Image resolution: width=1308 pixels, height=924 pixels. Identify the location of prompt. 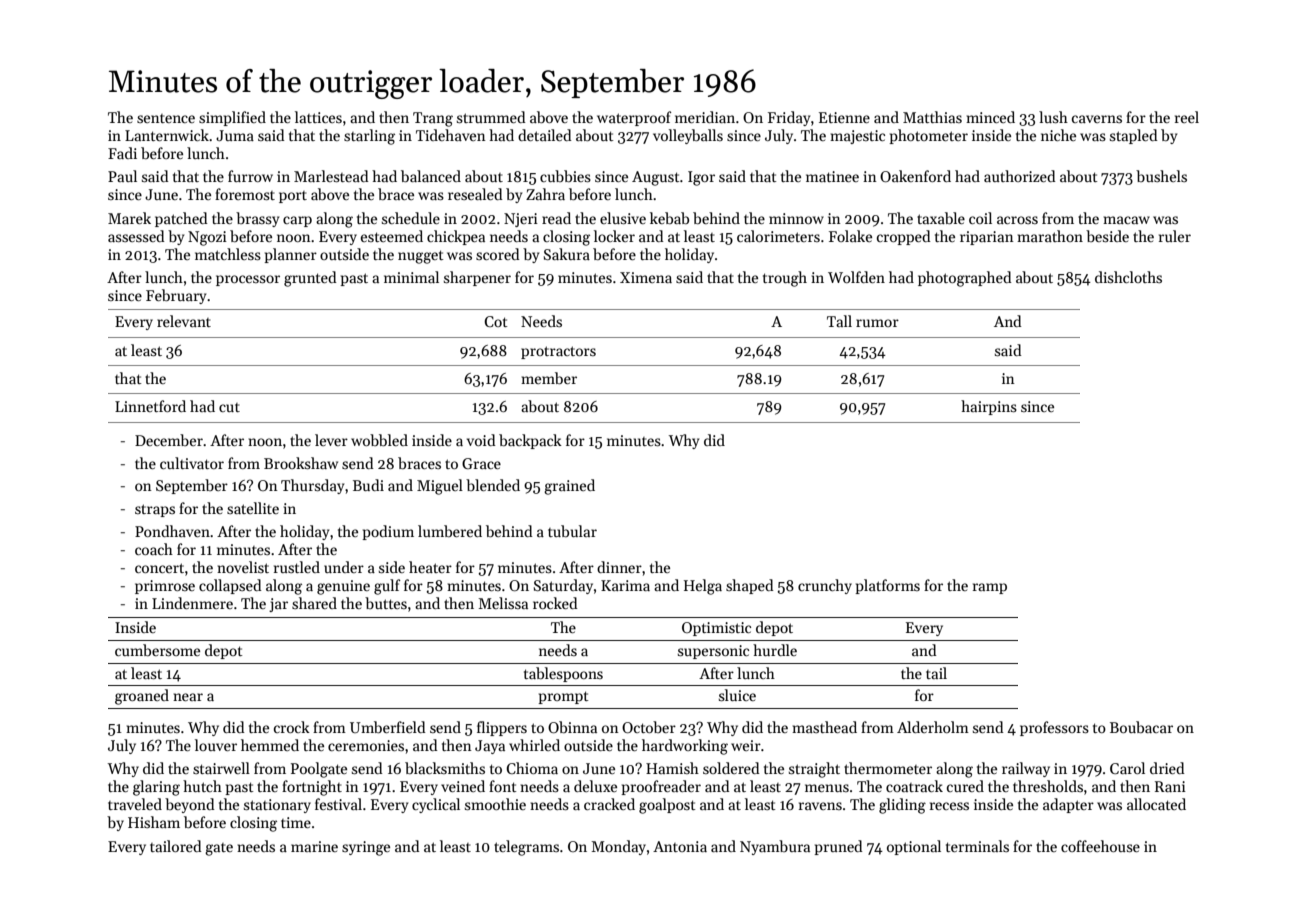
(563, 697).
